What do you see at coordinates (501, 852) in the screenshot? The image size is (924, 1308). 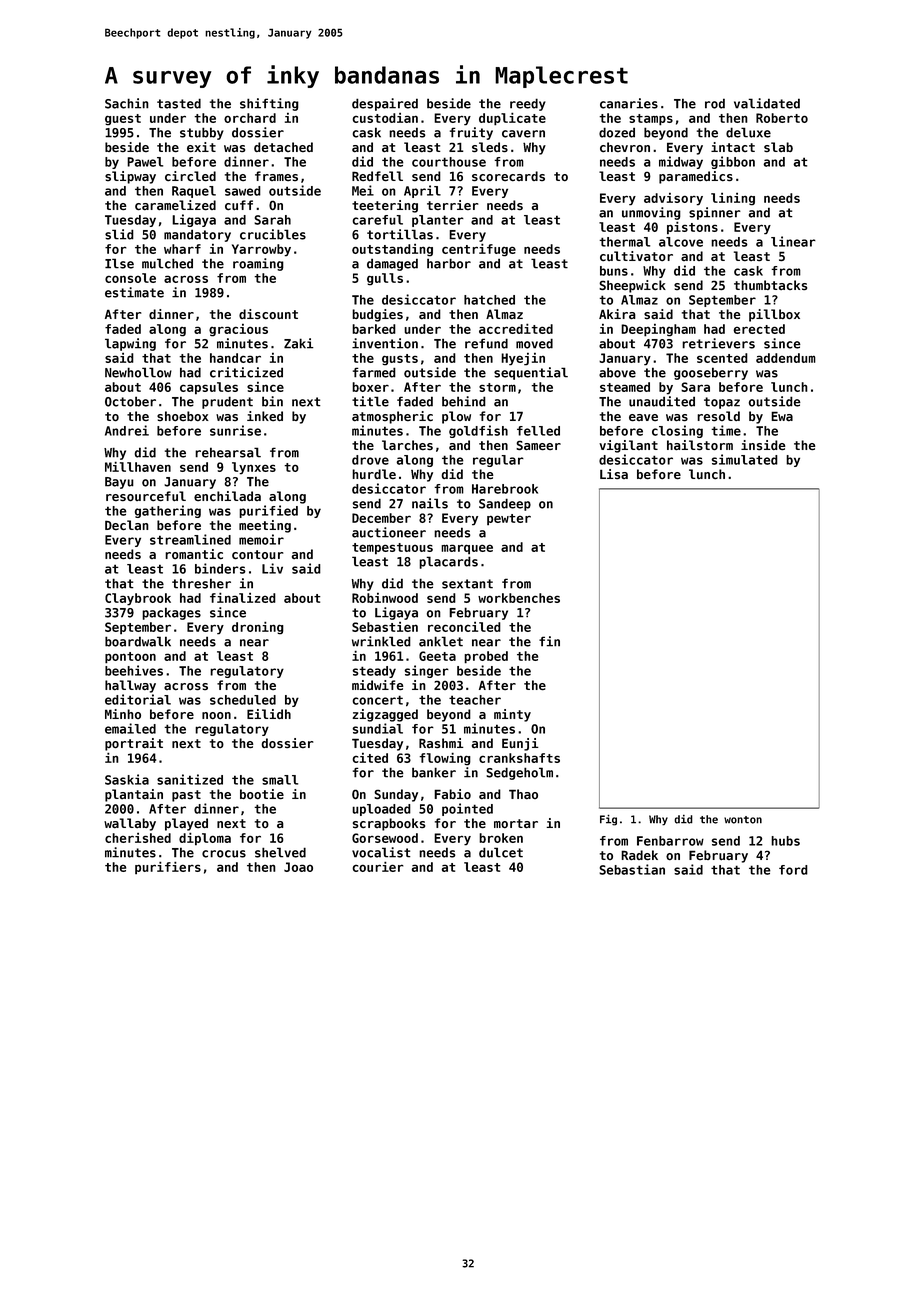 I see `dulcet` at bounding box center [501, 852].
